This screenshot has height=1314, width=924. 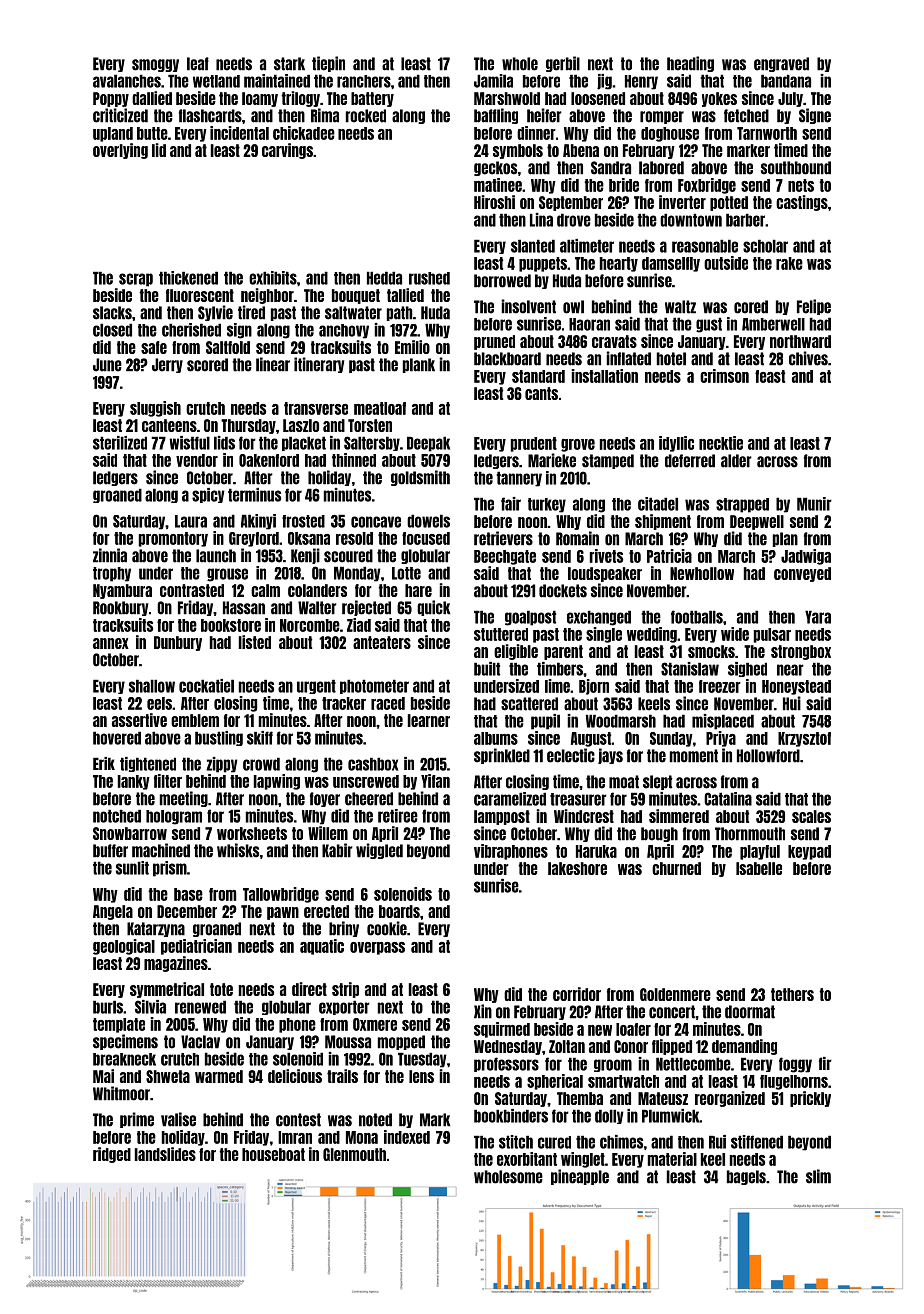 What do you see at coordinates (502, 817) in the screenshot?
I see `lamppost` at bounding box center [502, 817].
